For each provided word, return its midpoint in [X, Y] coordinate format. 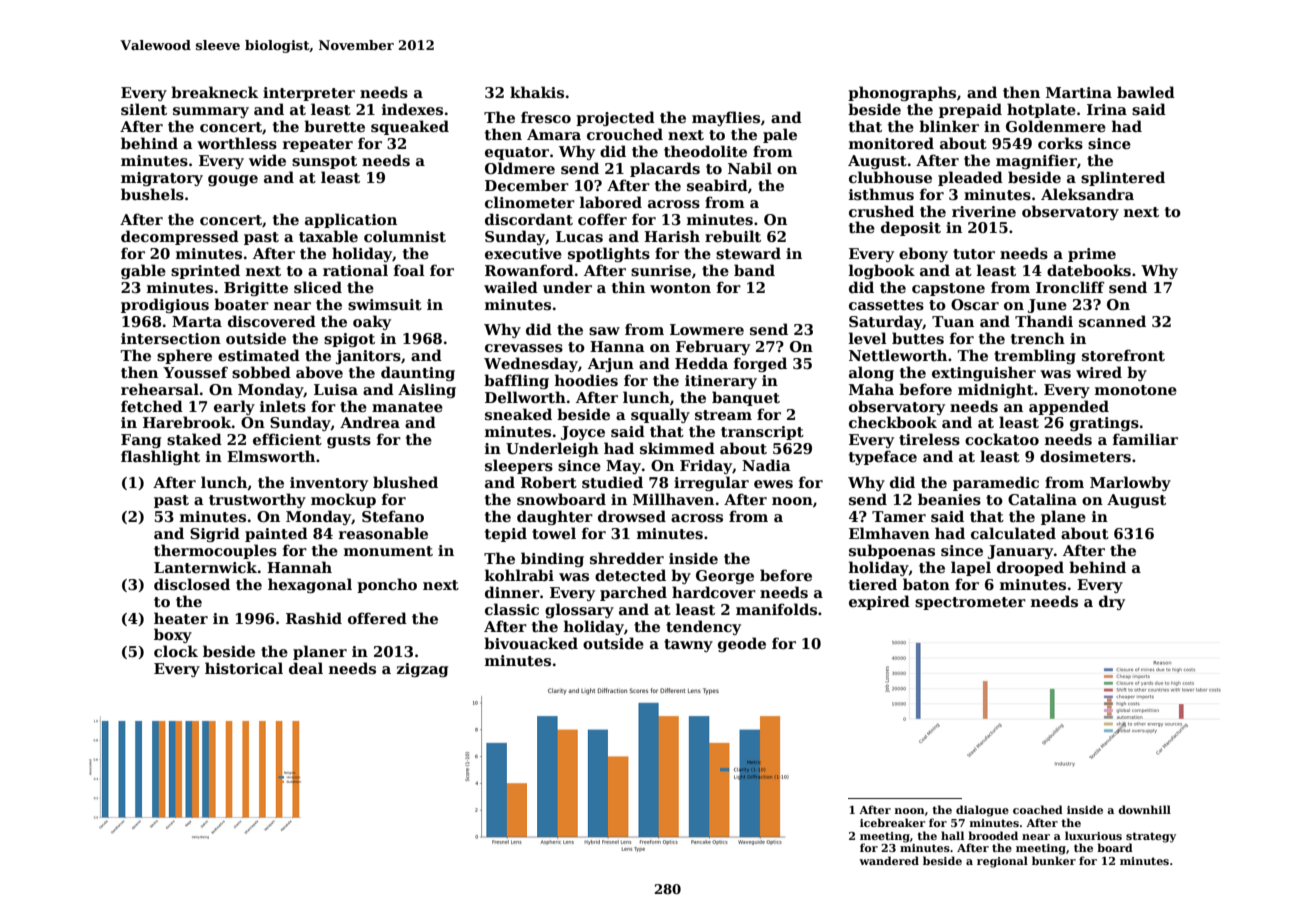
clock [176, 651]
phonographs [902, 93]
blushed [405, 482]
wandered [889, 860]
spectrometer [970, 603]
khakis [537, 92]
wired [1099, 372]
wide [267, 160]
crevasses [524, 348]
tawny [688, 645]
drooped [1030, 568]
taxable [328, 236]
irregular [711, 483]
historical [244, 668]
